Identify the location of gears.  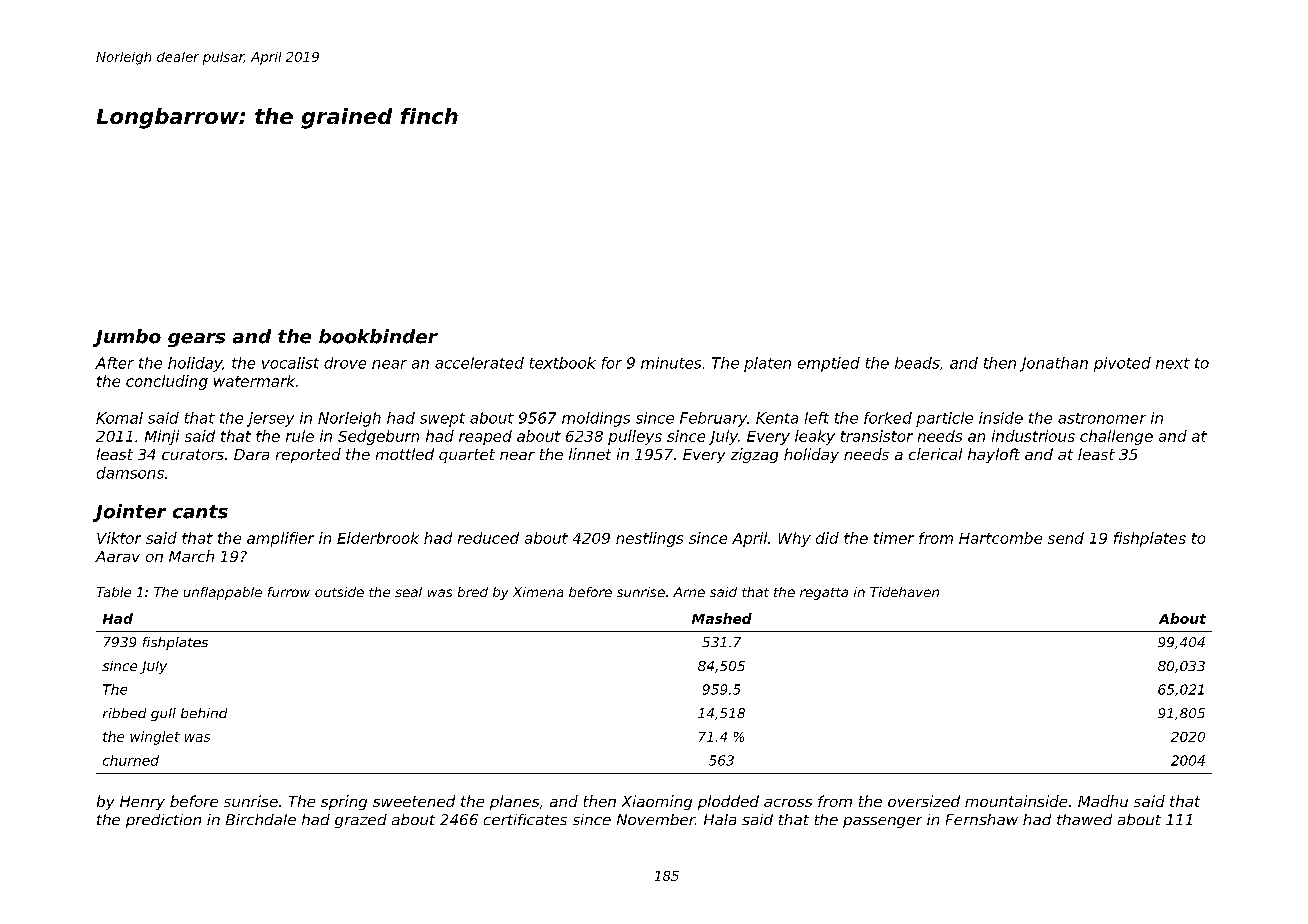
(196, 340).
